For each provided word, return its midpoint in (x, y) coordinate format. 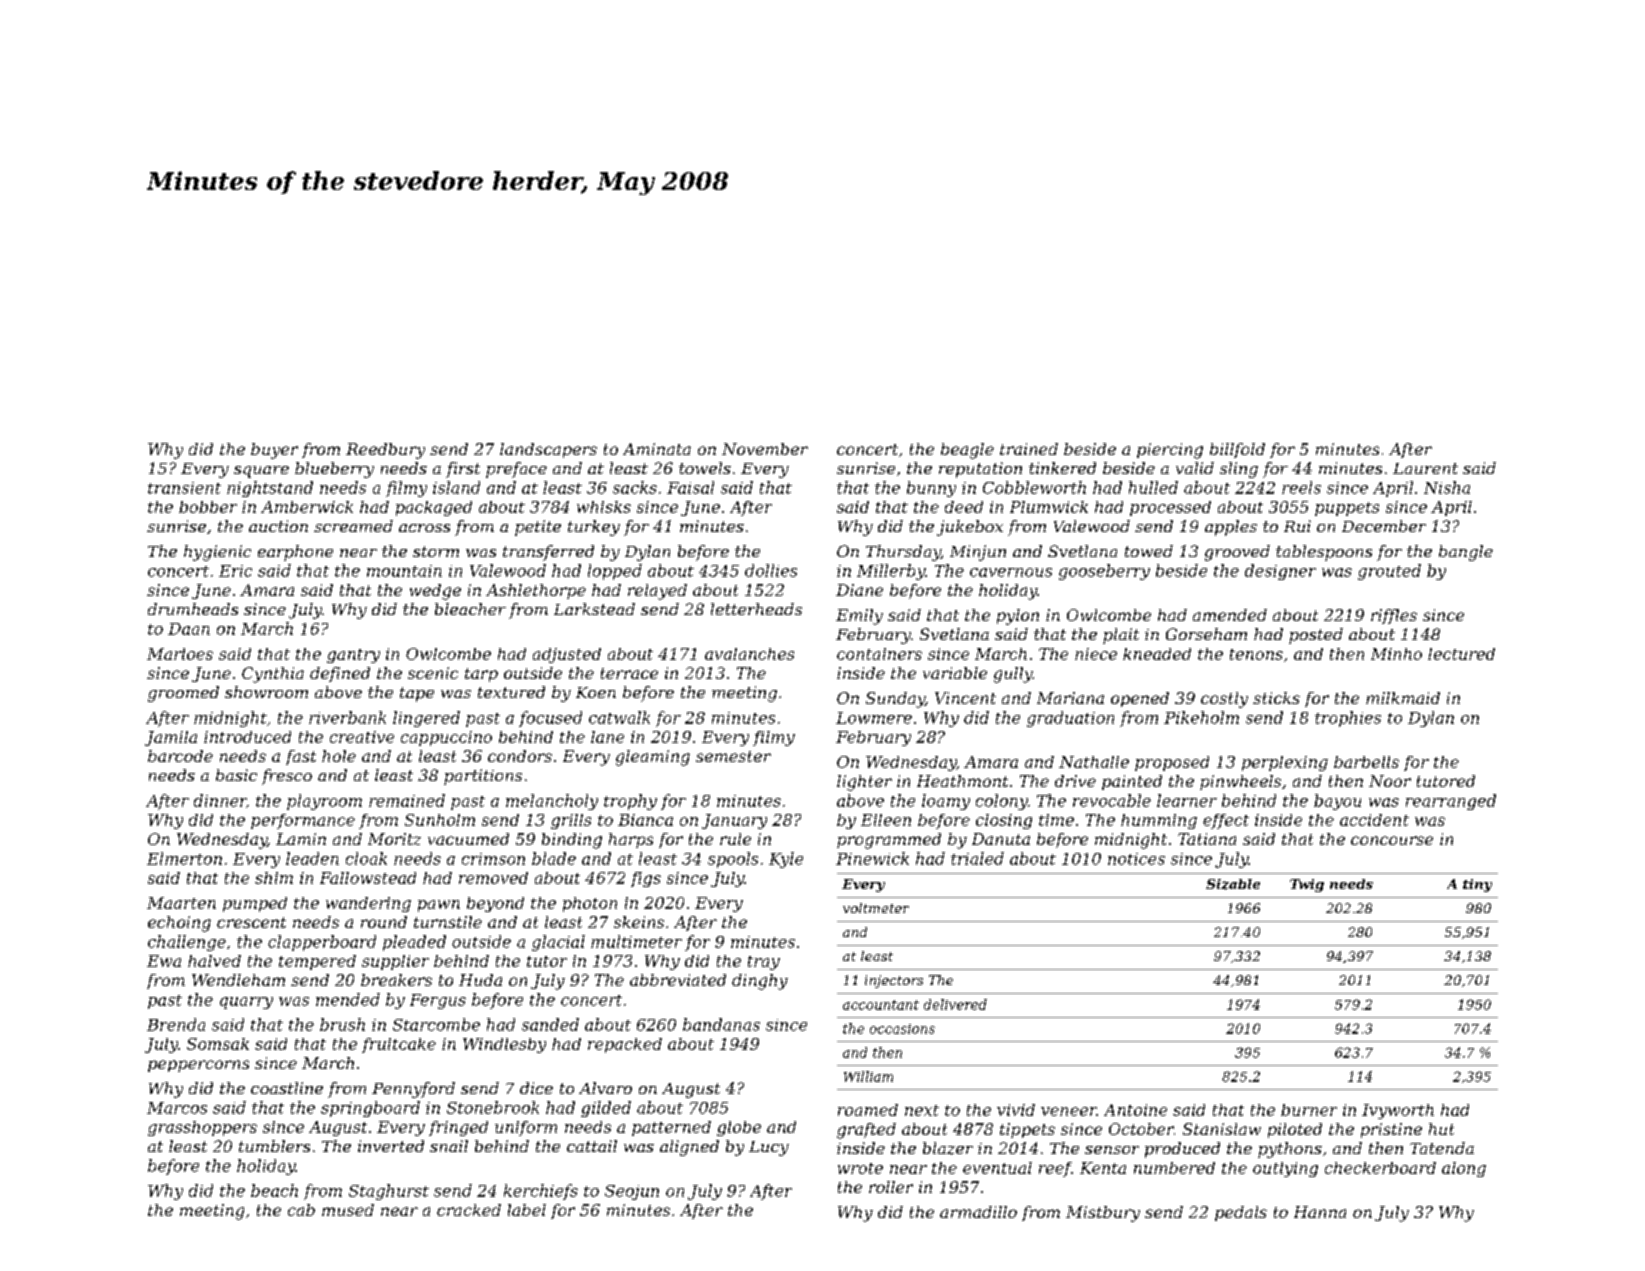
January (734, 821)
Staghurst (389, 1192)
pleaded (414, 943)
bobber (208, 507)
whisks (604, 507)
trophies (1348, 719)
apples (1231, 528)
